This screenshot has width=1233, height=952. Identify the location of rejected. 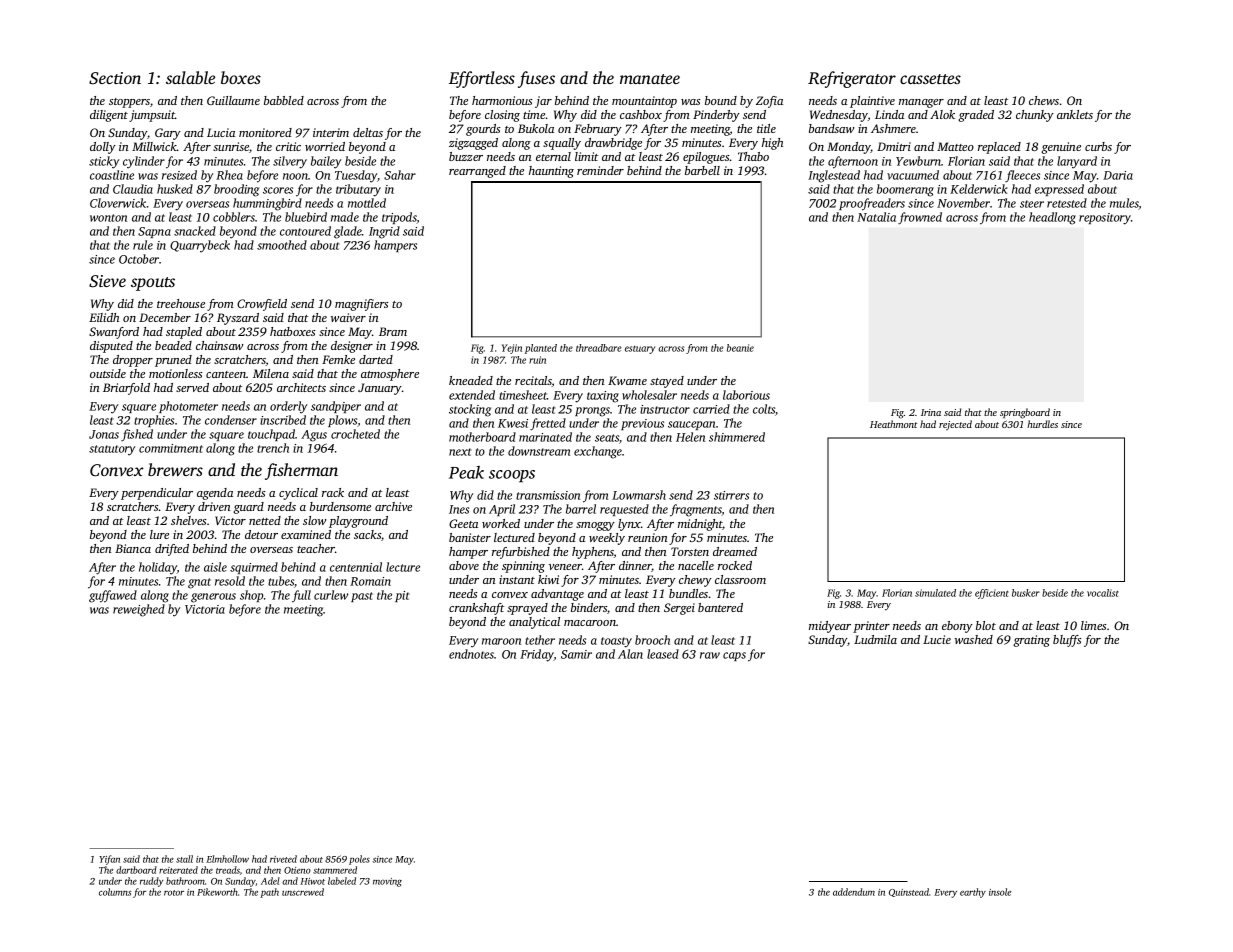
(955, 425).
